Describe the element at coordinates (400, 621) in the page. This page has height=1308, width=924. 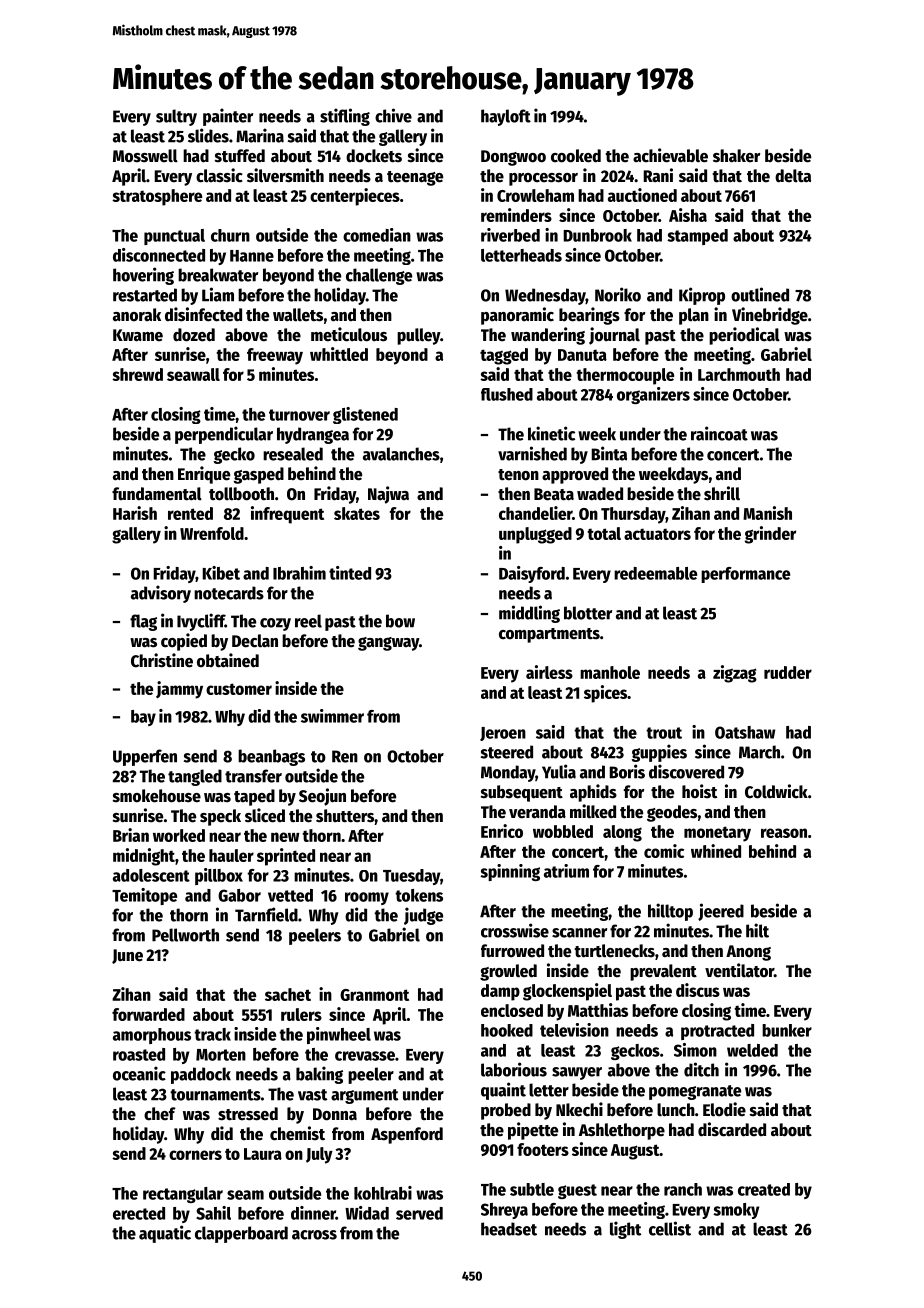
I see `bow` at that location.
